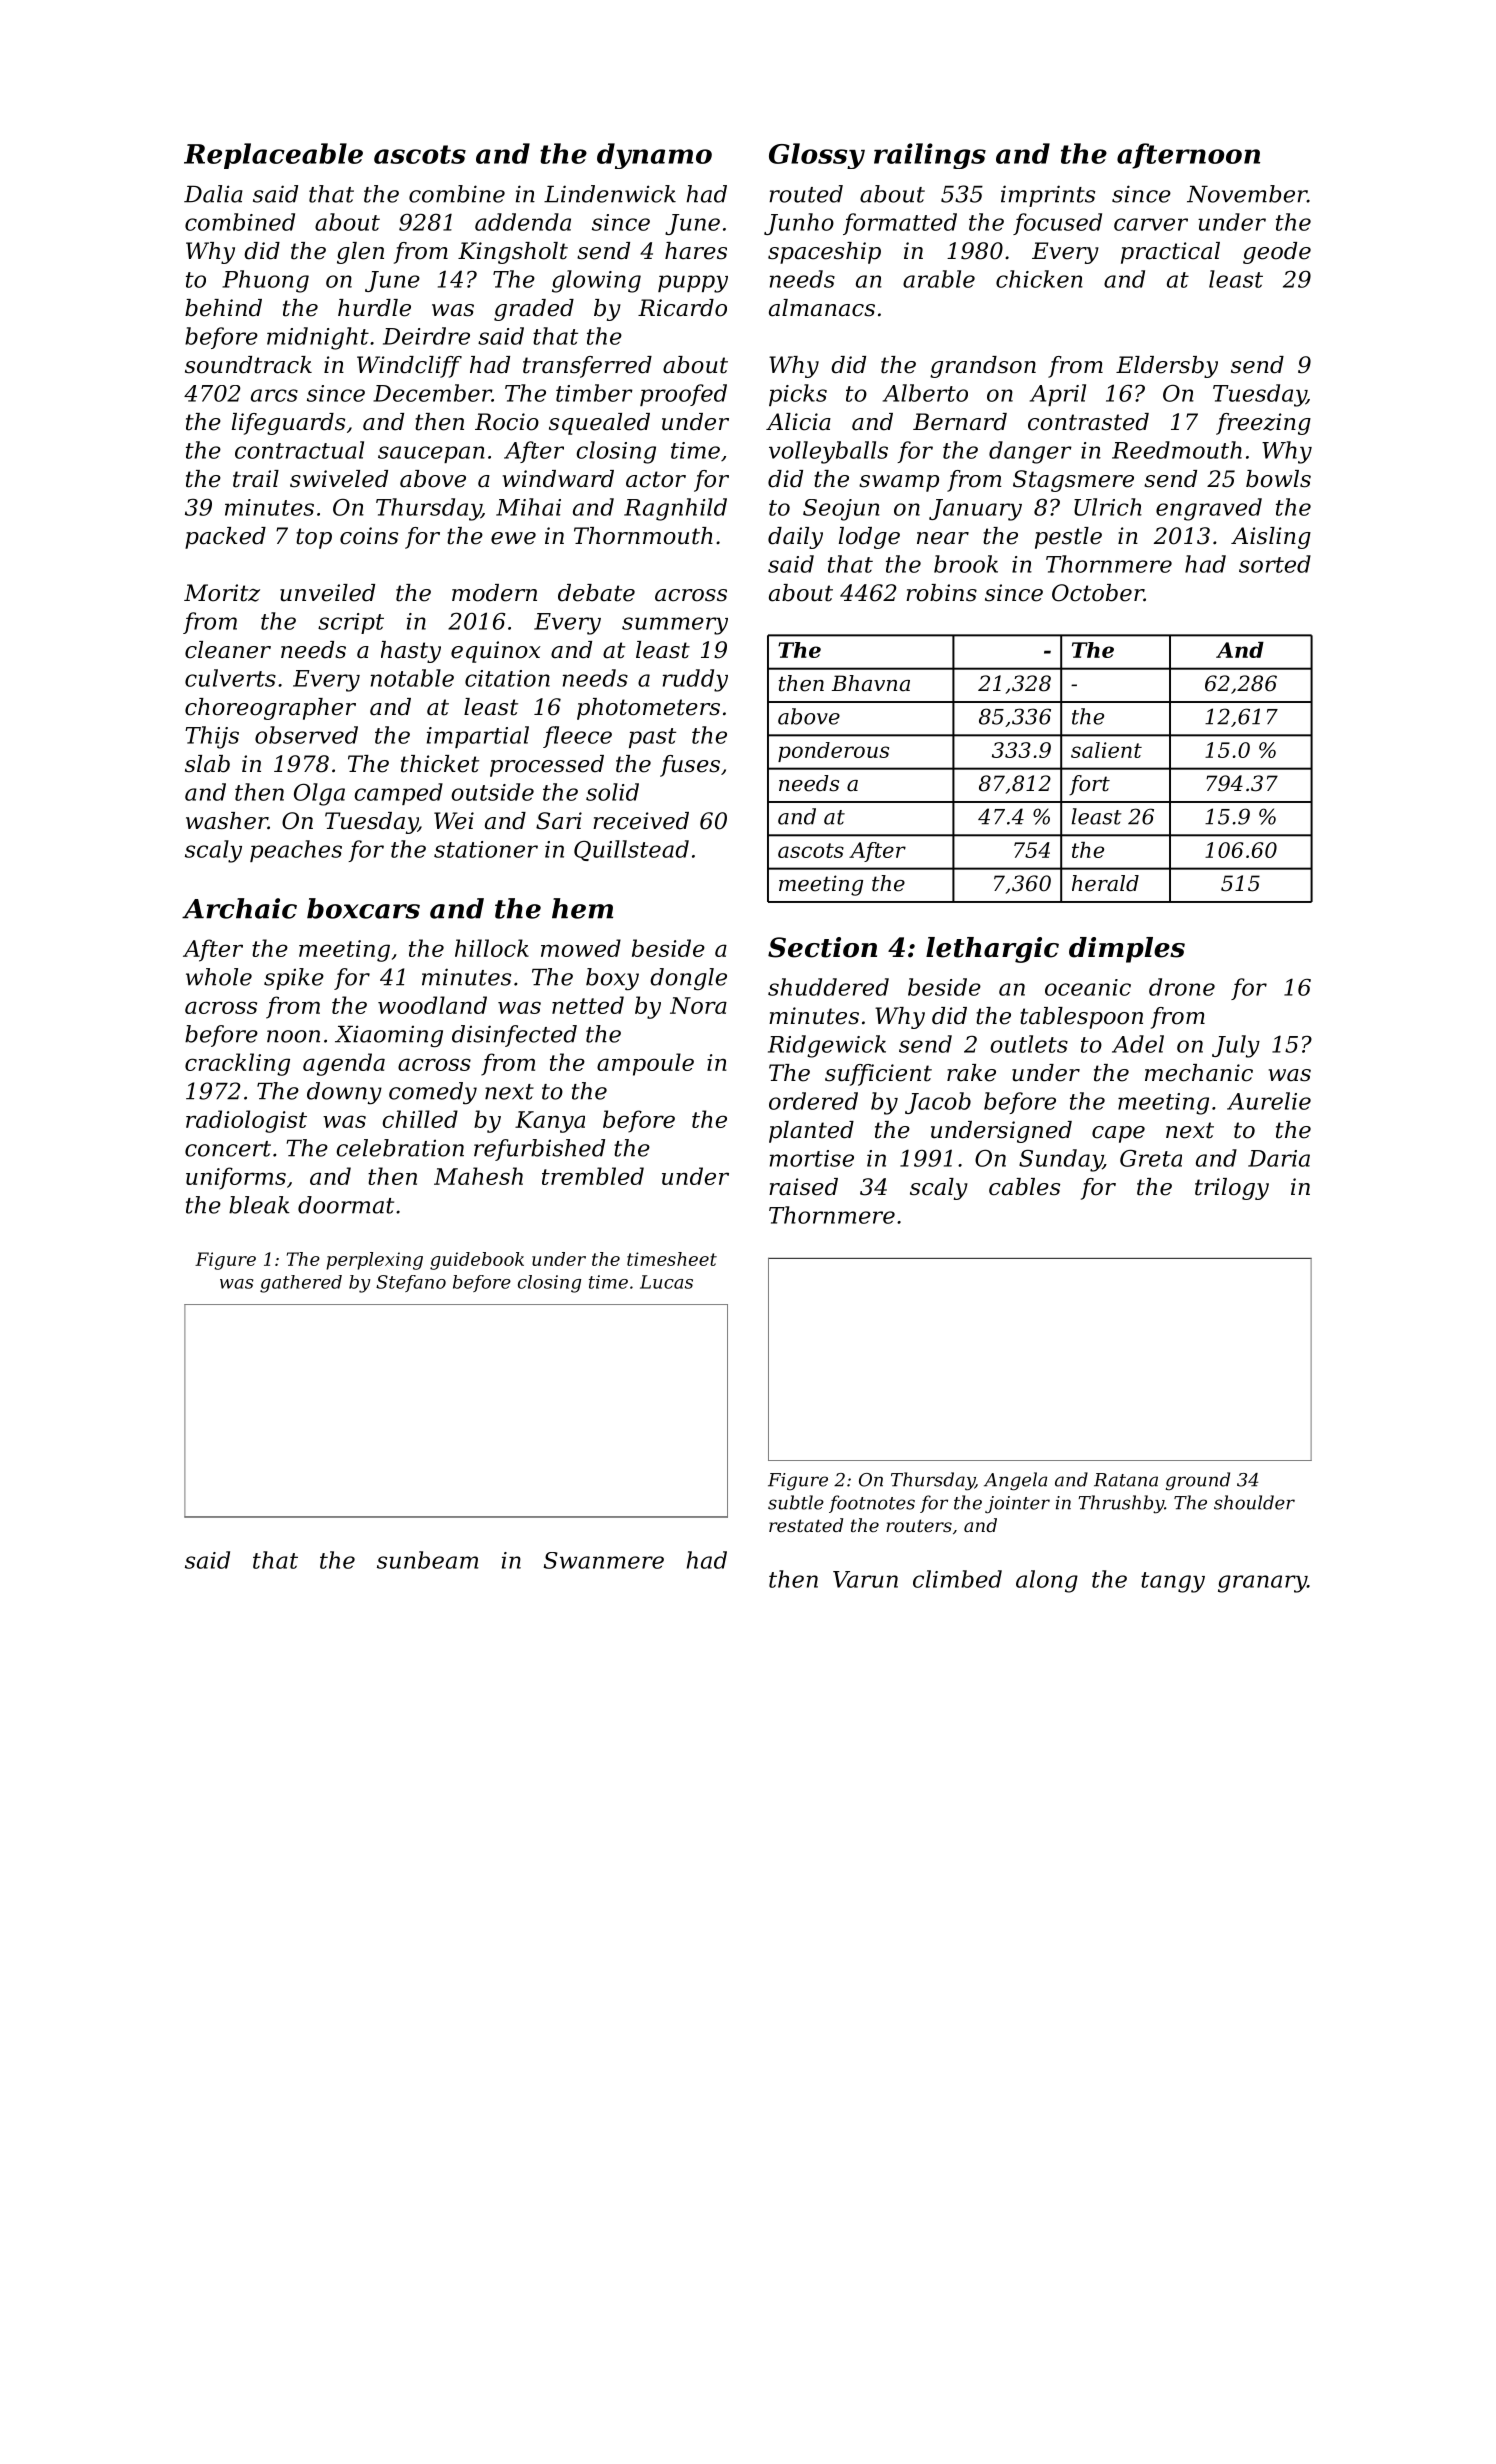  I want to click on gathered, so click(301, 1284).
